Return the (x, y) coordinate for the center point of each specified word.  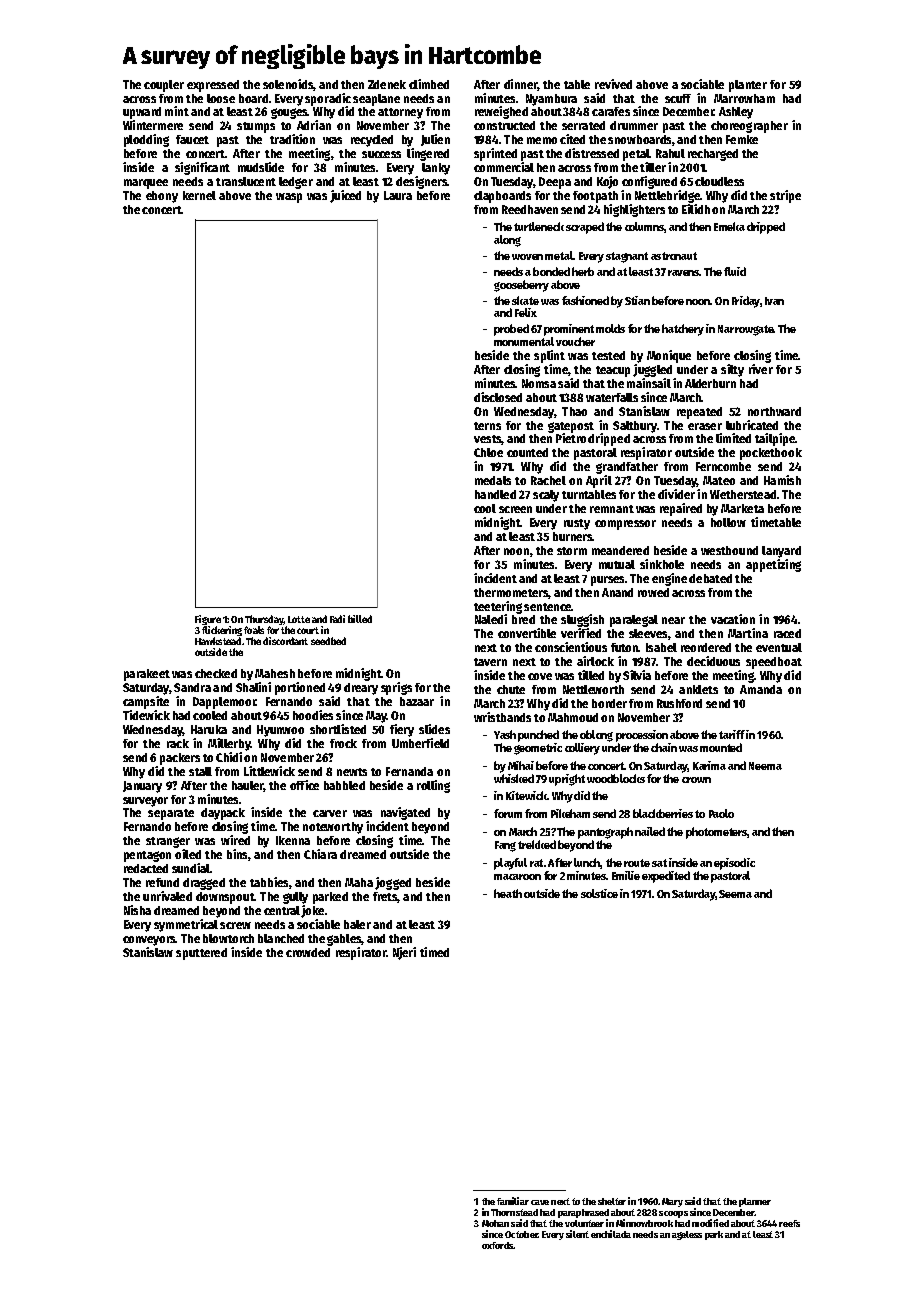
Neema (765, 766)
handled (495, 494)
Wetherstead (743, 494)
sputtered (201, 954)
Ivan (774, 301)
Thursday (264, 620)
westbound (729, 550)
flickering (222, 631)
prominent (569, 330)
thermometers (511, 592)
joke (312, 911)
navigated (405, 813)
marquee (146, 184)
